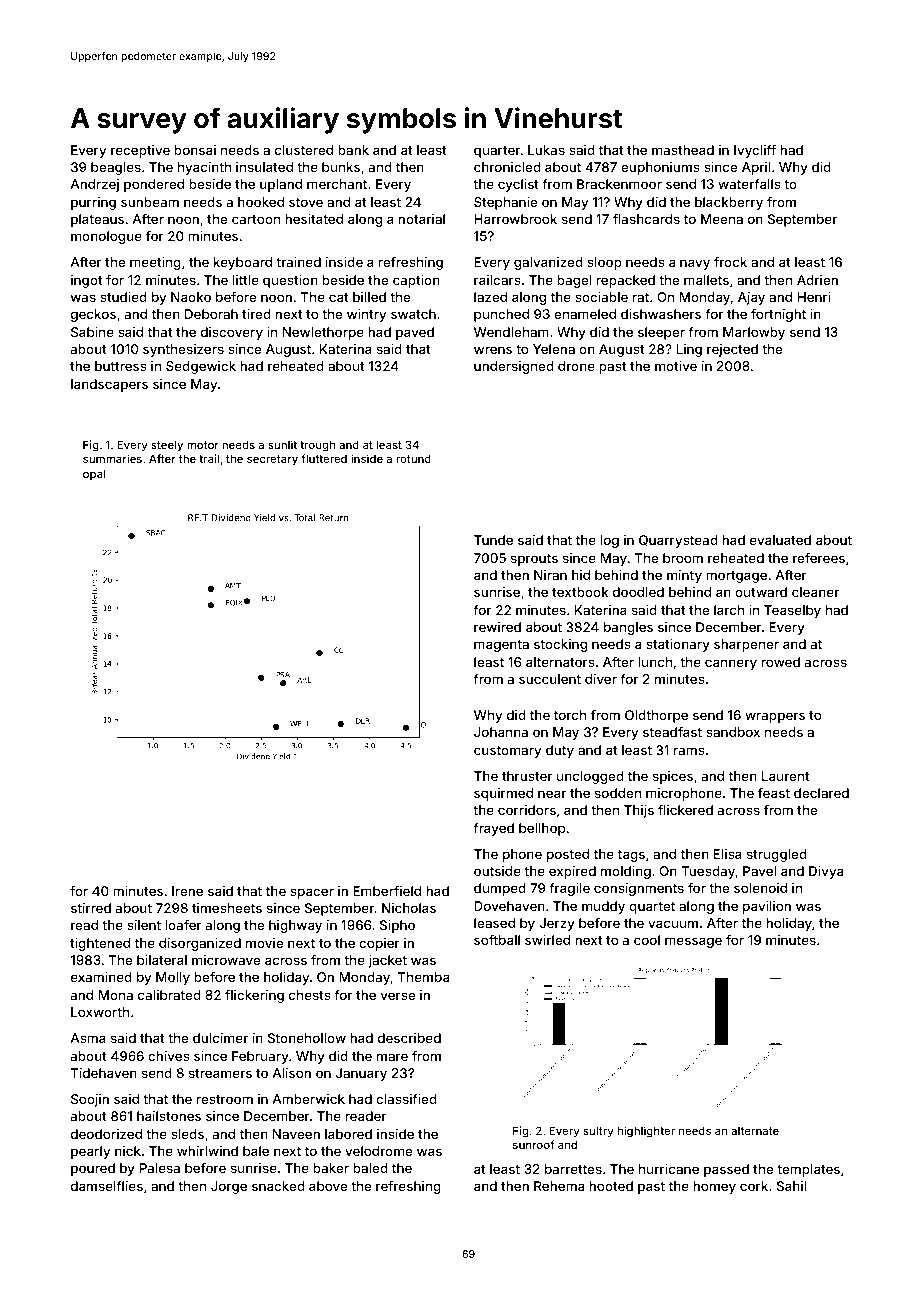  What do you see at coordinates (94, 474) in the screenshot?
I see `opal` at bounding box center [94, 474].
